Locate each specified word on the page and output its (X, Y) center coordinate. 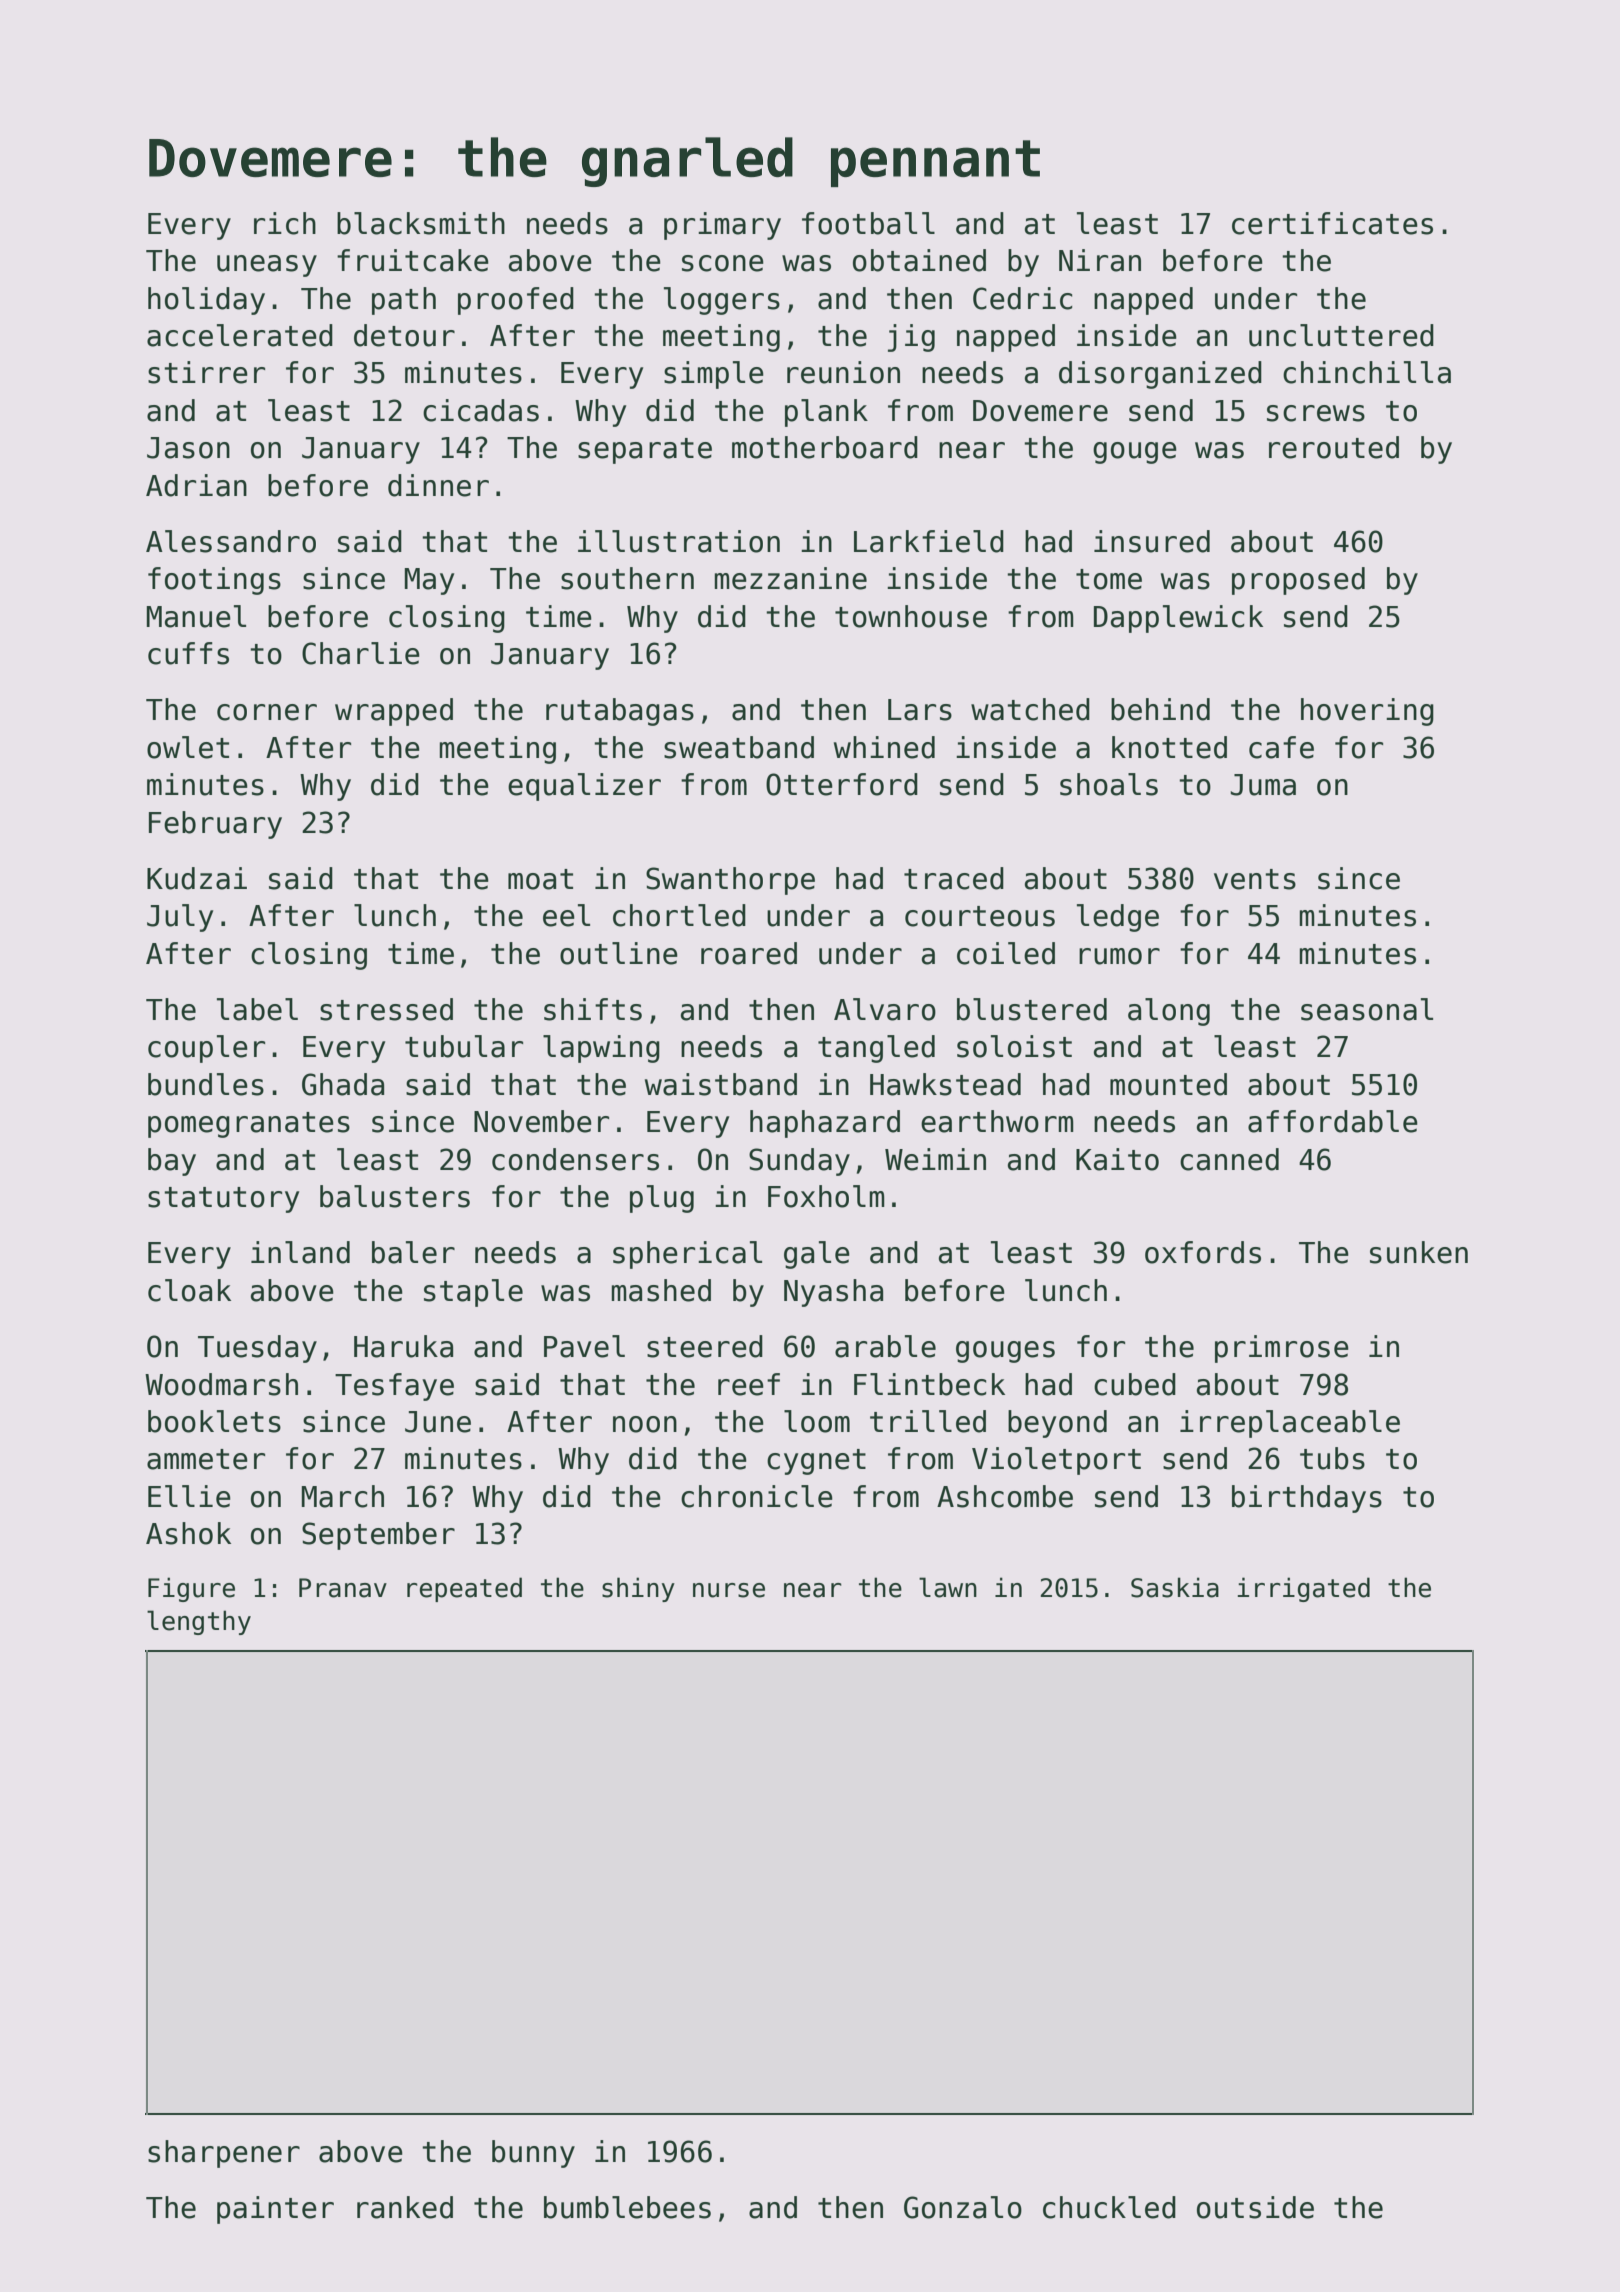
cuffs (188, 653)
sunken (1419, 1252)
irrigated (1304, 1589)
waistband (721, 1084)
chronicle (757, 1496)
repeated (464, 1589)
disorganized (1160, 375)
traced (954, 878)
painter (275, 2210)
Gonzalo (963, 2207)
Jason (188, 448)
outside (1255, 2207)
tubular (464, 1046)
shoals (1109, 784)
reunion (843, 372)
